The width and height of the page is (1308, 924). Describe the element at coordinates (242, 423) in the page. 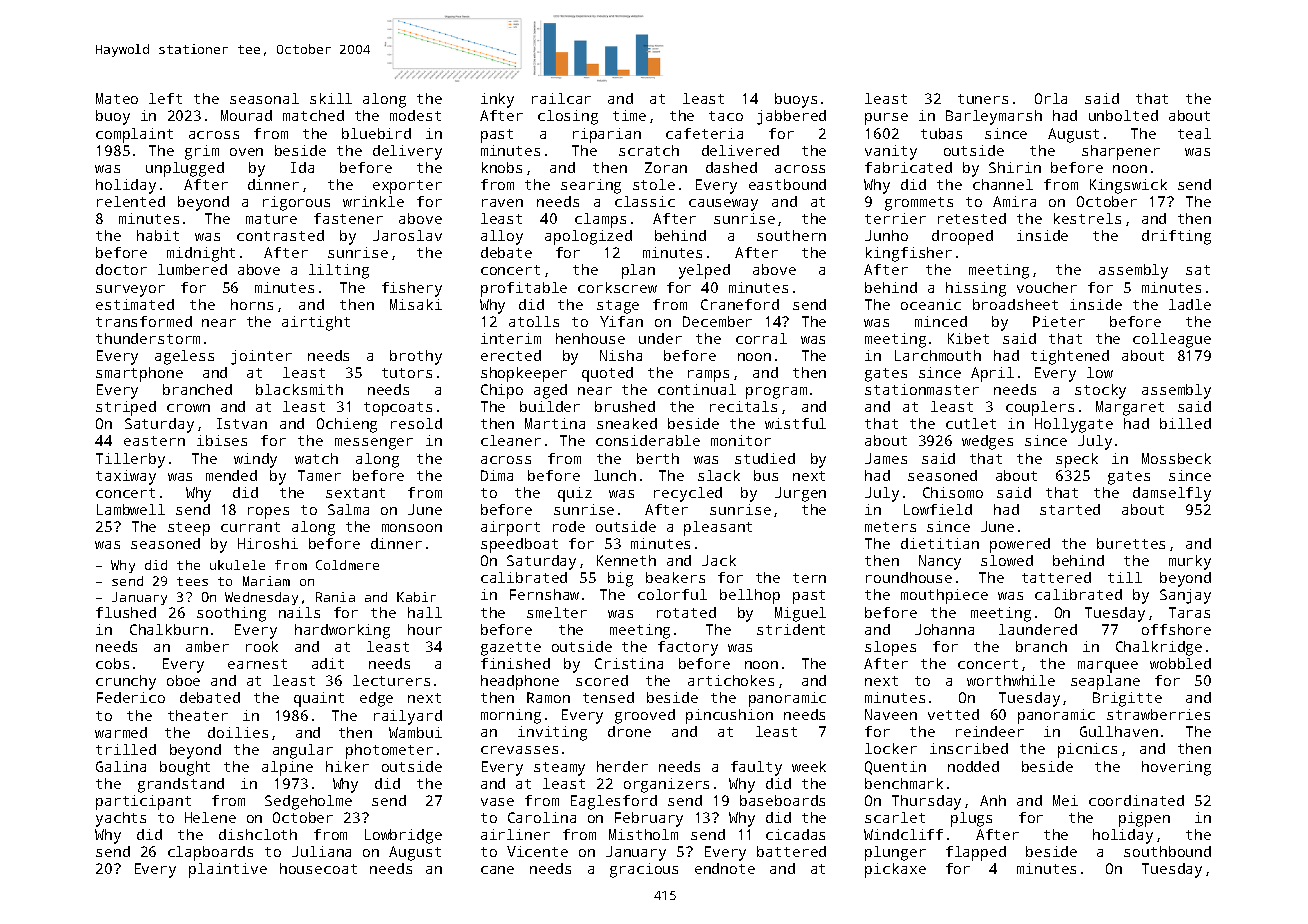

I see `Istvan` at that location.
